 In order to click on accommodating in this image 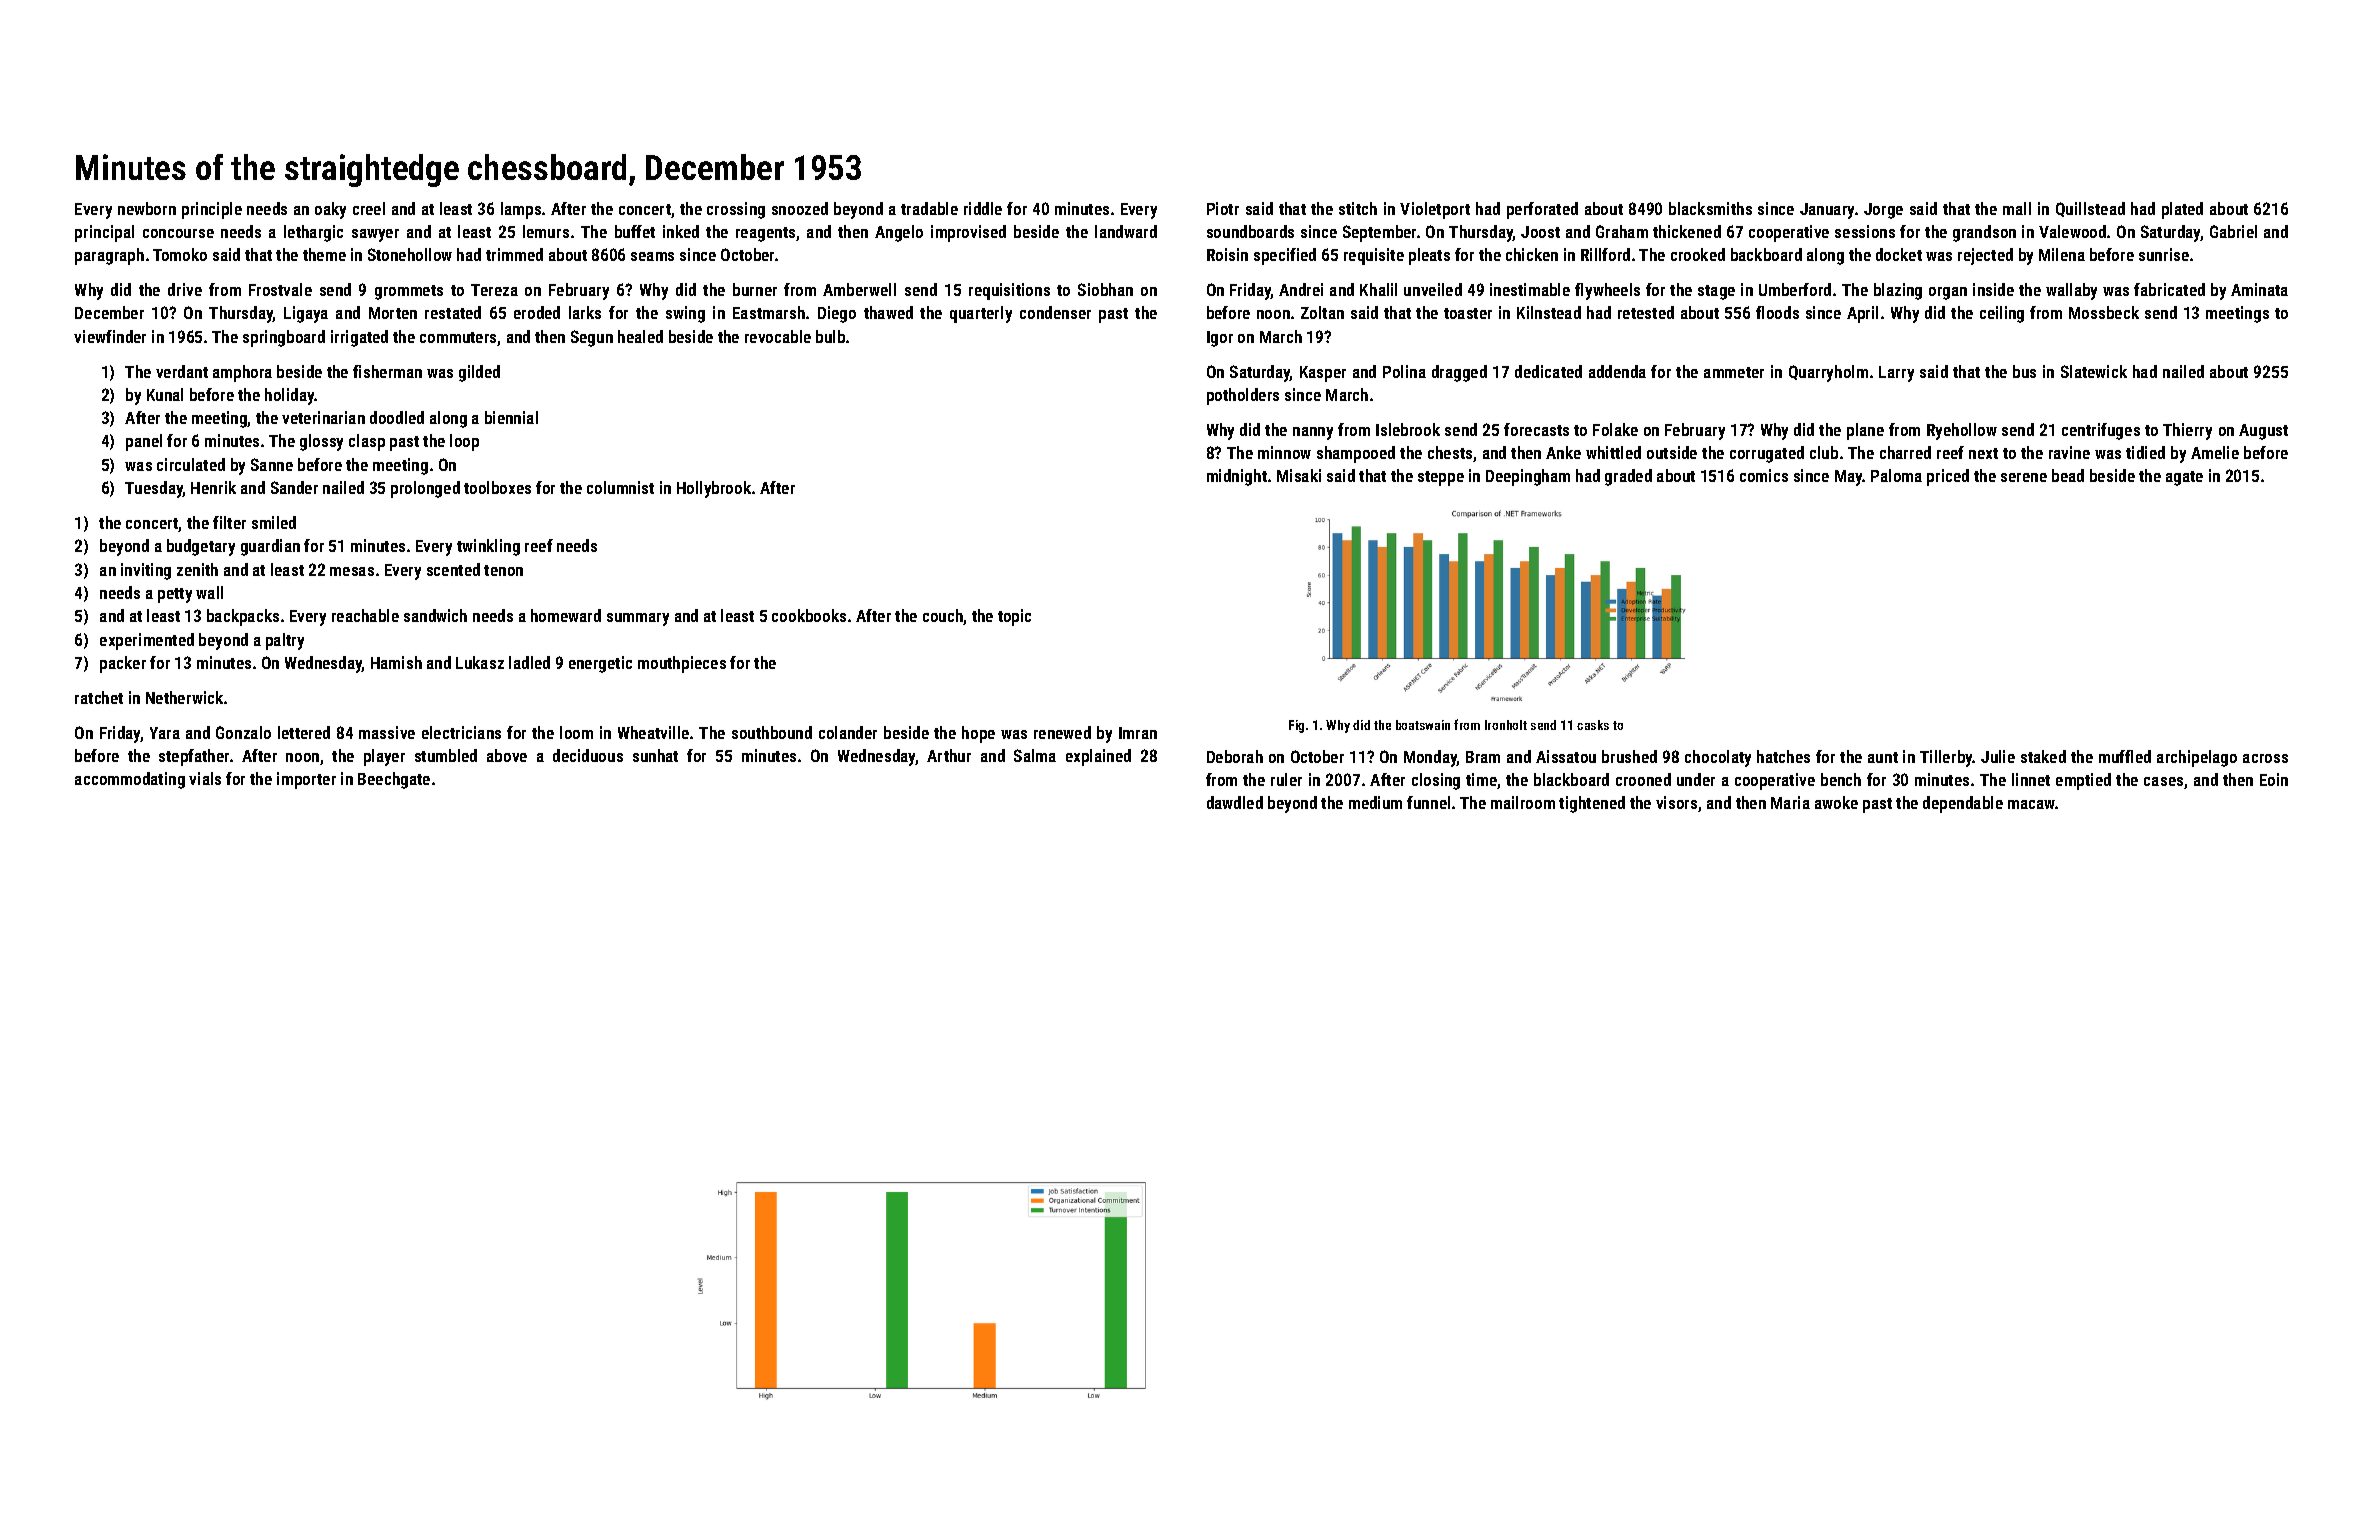, I will do `click(130, 780)`.
